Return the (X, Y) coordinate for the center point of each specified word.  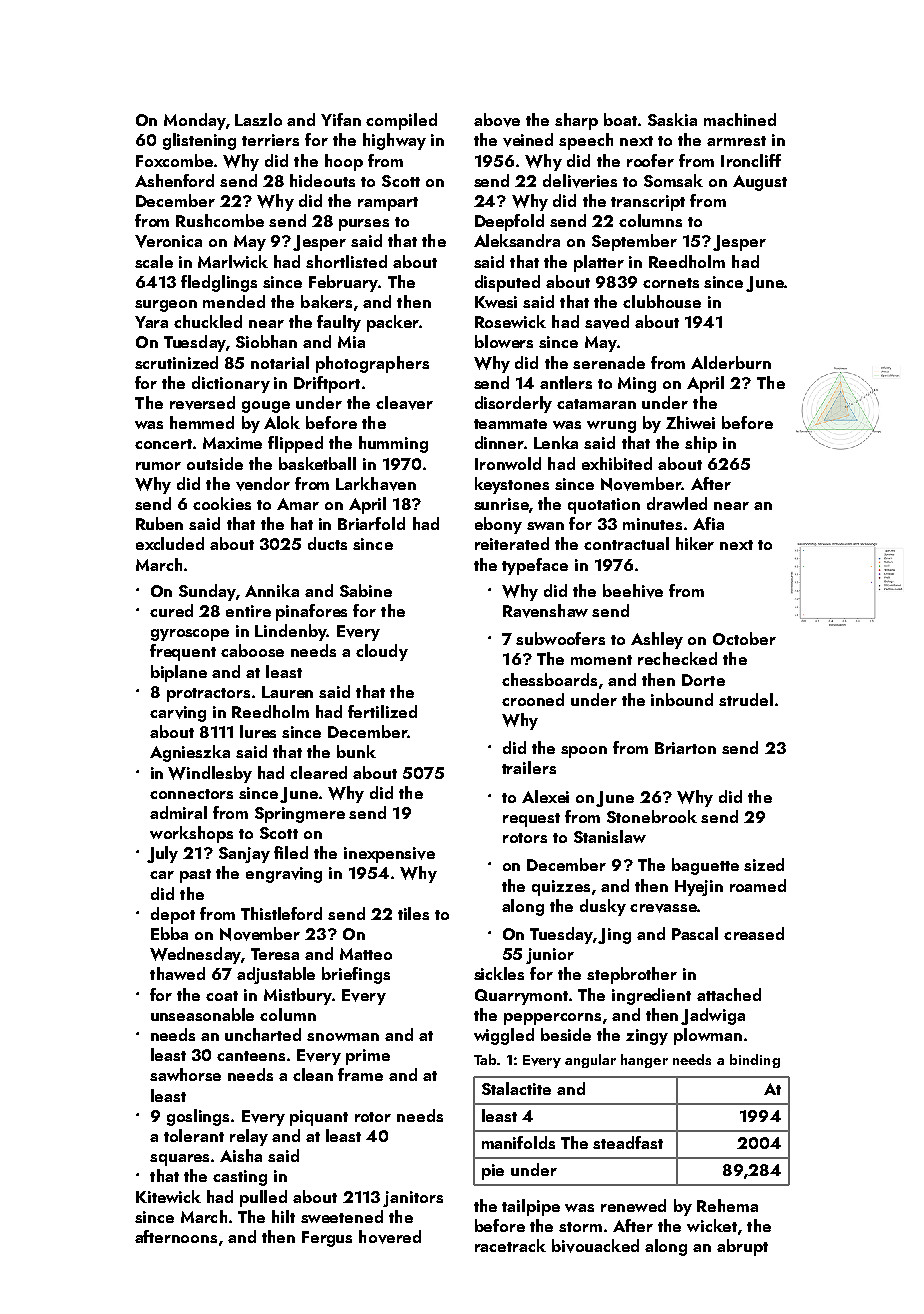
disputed (507, 283)
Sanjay (244, 855)
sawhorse (185, 1074)
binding (755, 1061)
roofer (650, 160)
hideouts (322, 180)
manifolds (518, 1142)
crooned (533, 699)
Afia (708, 523)
